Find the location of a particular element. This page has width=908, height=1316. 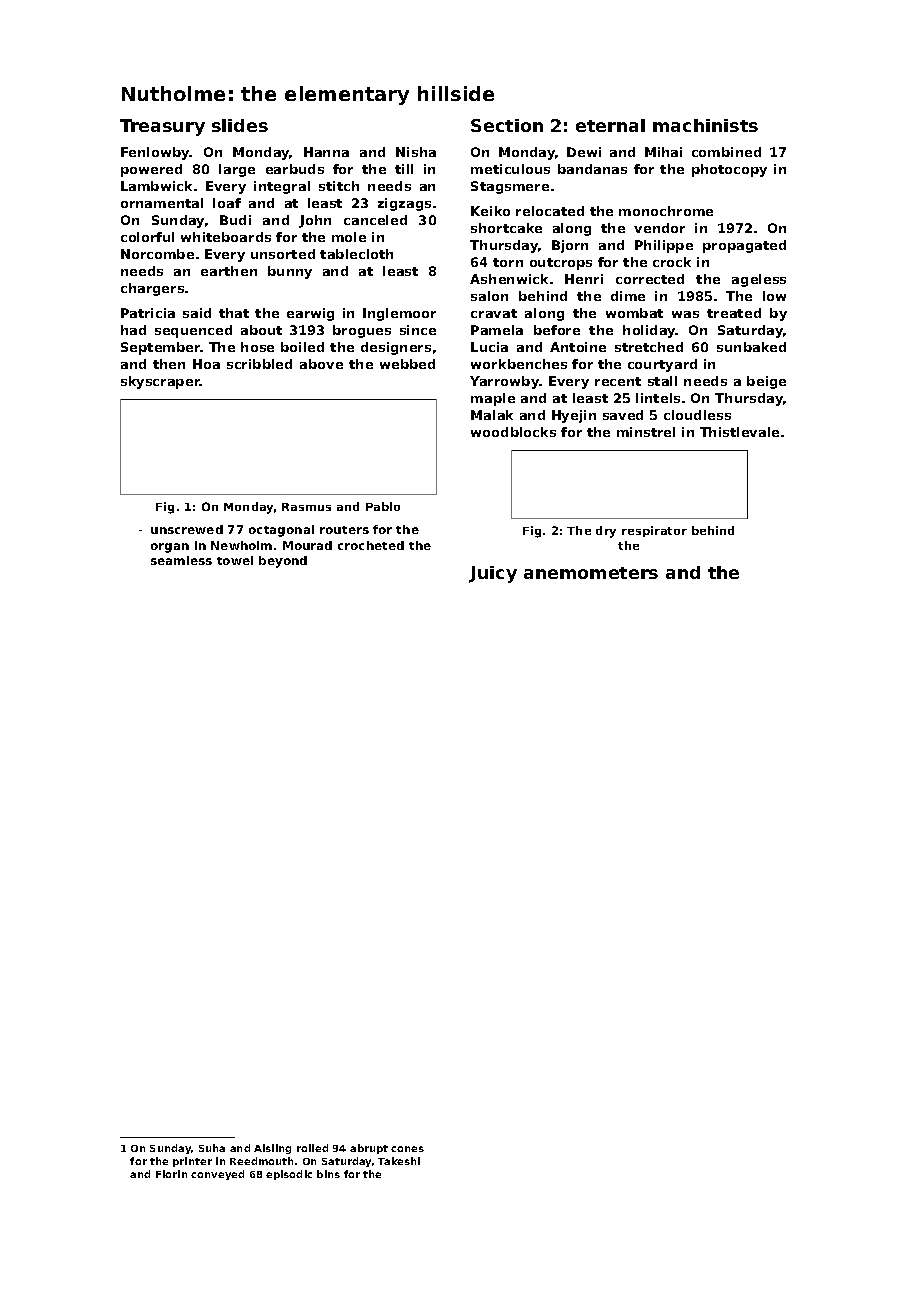

seamless is located at coordinates (181, 560).
